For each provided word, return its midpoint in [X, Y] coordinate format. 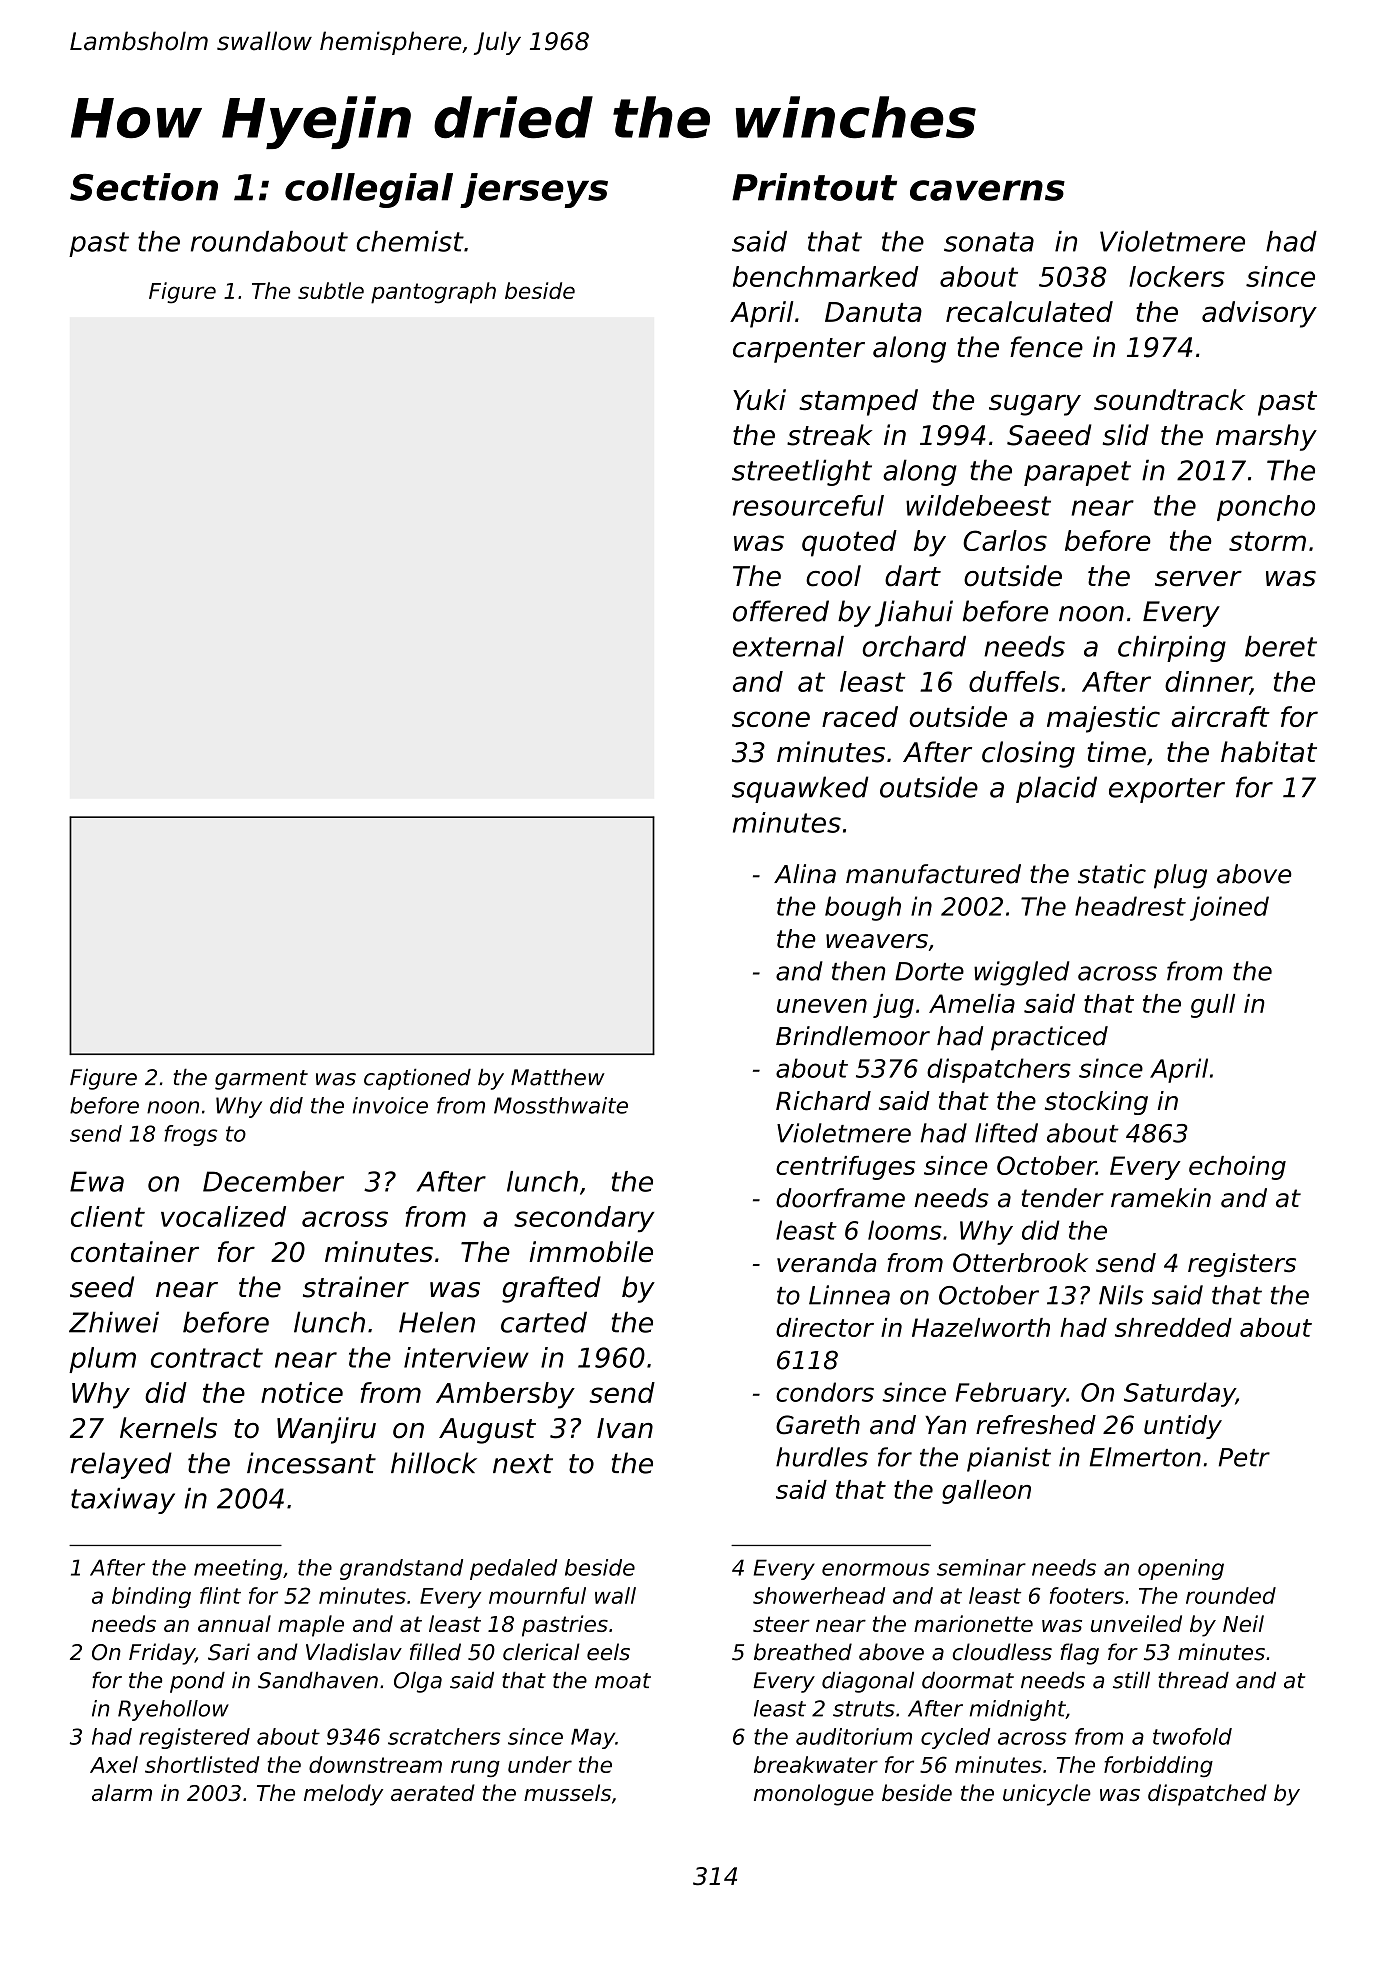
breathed [803, 1652]
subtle [331, 290]
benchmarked [826, 276]
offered [781, 611]
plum [102, 1360]
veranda [826, 1263]
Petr [1244, 1457]
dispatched [1207, 1795]
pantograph [433, 293]
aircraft [1221, 716]
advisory [1259, 314]
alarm [122, 1792]
